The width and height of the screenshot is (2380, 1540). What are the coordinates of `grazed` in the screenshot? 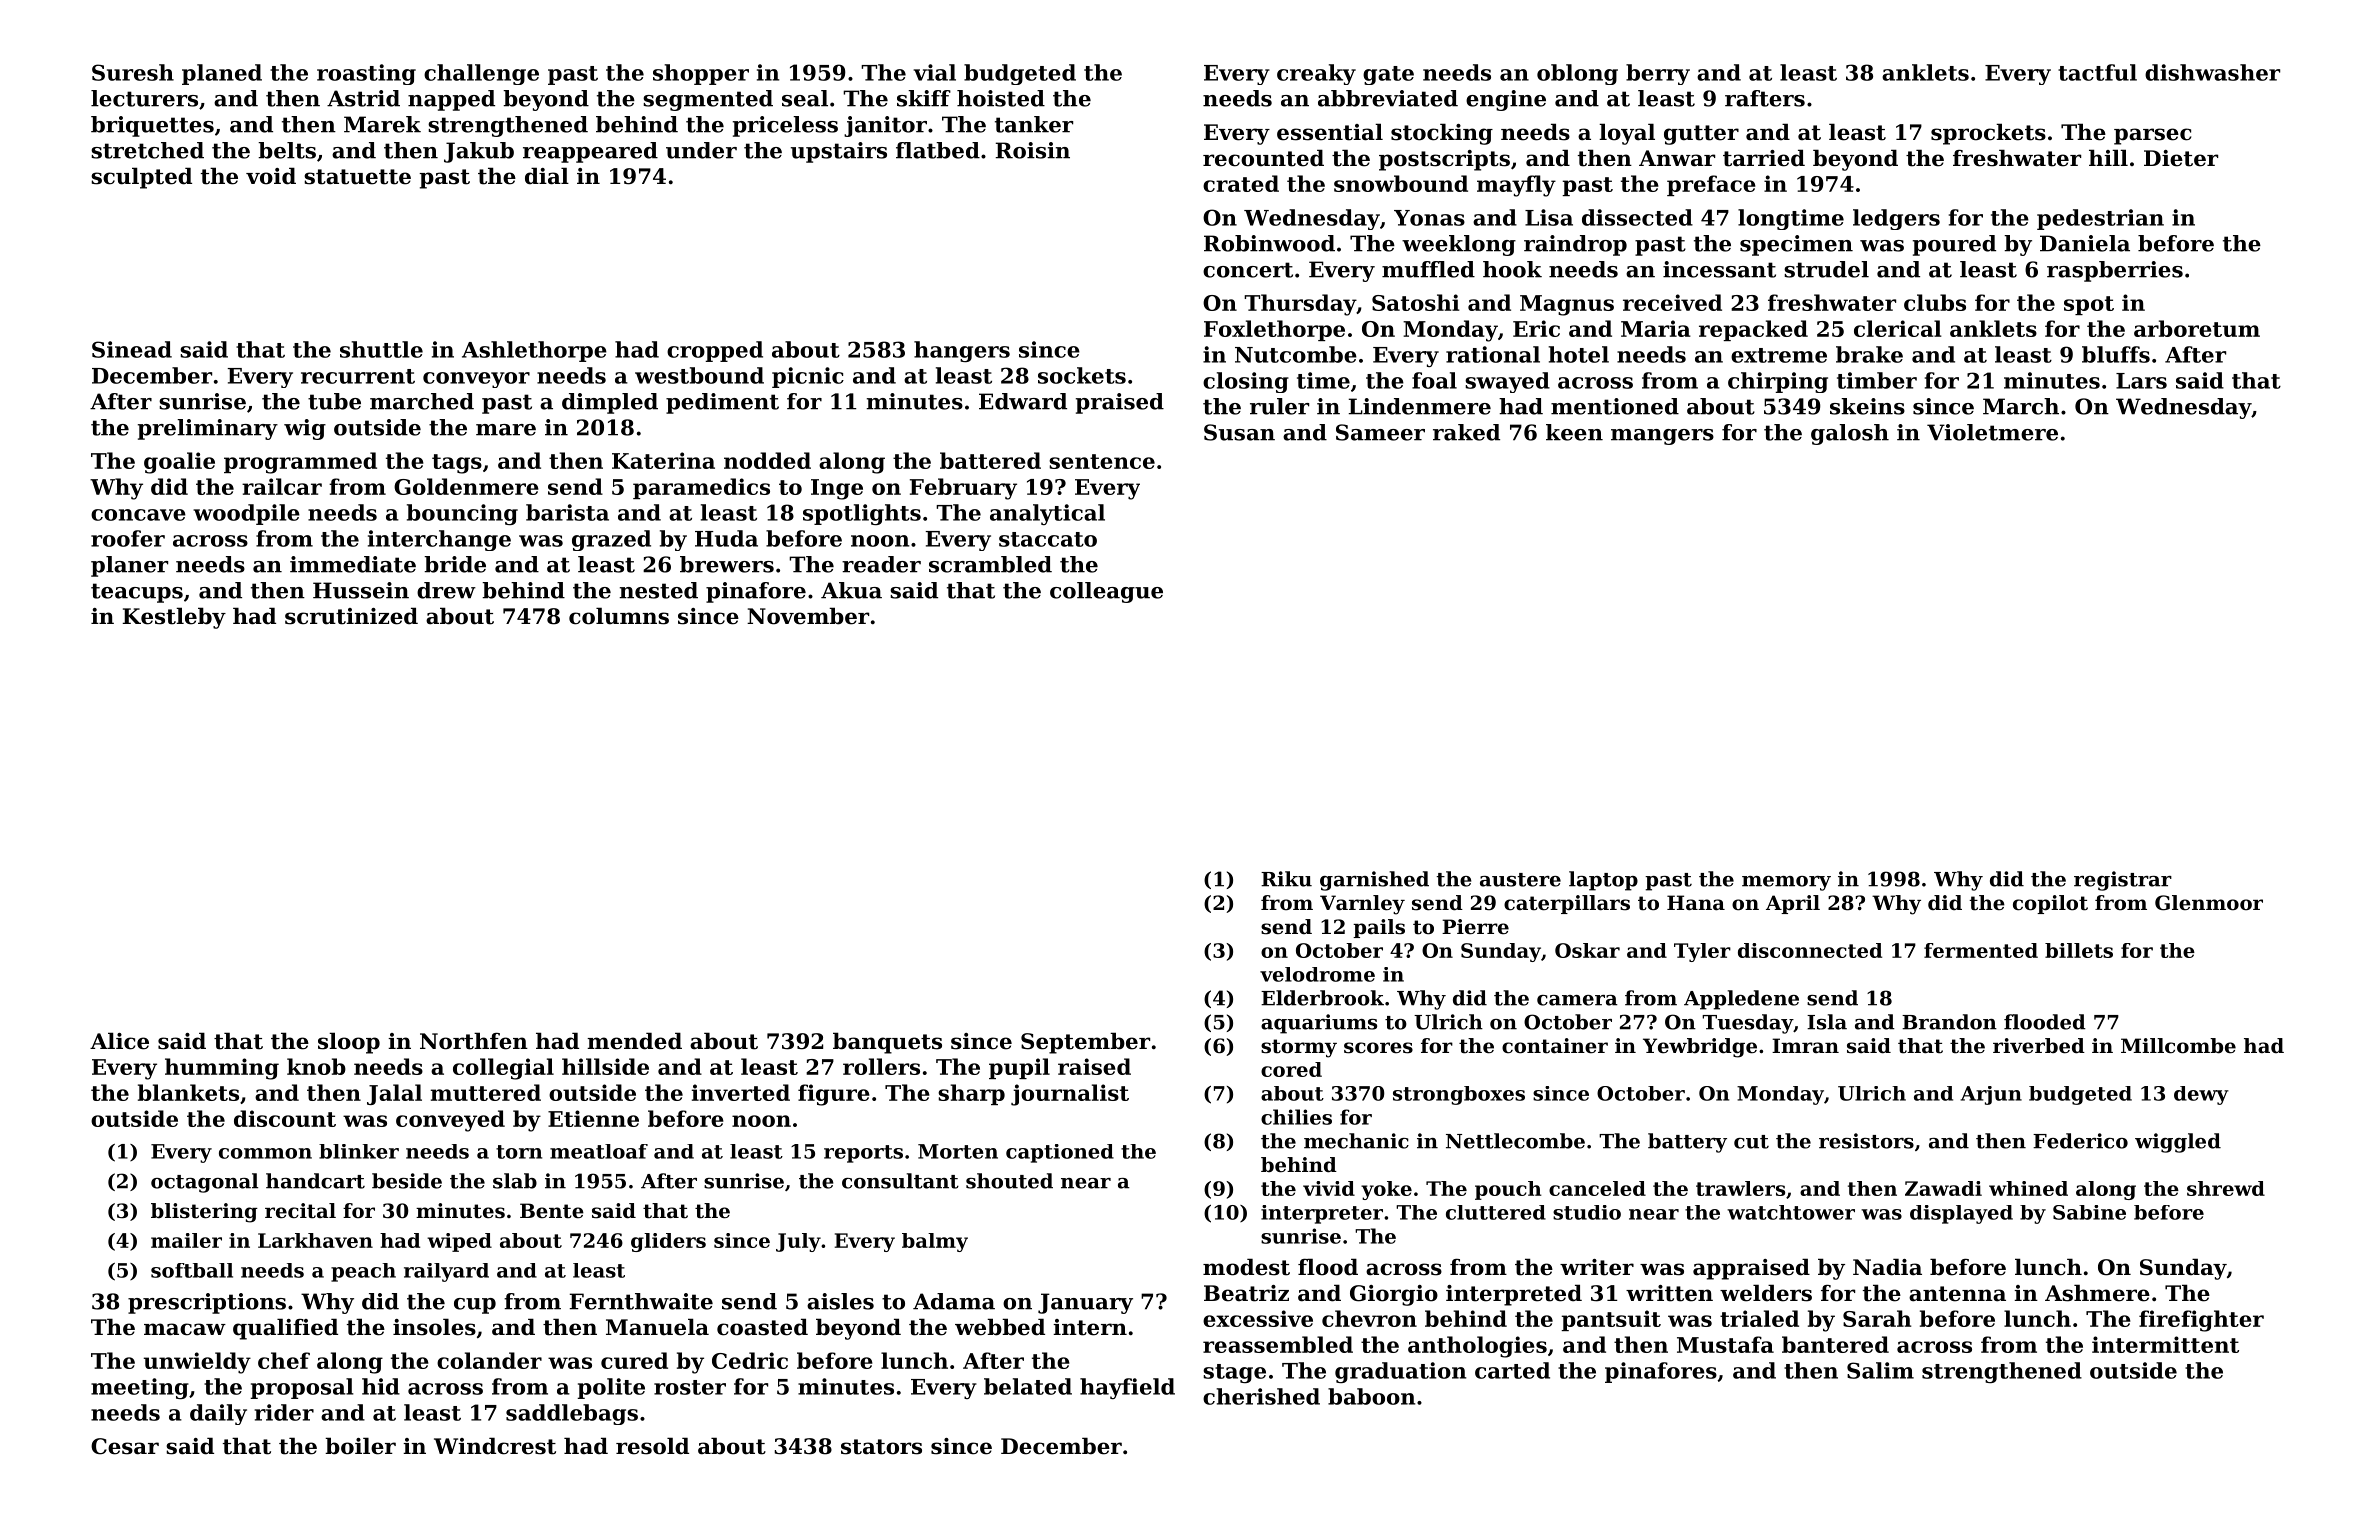 It's located at (611, 540).
